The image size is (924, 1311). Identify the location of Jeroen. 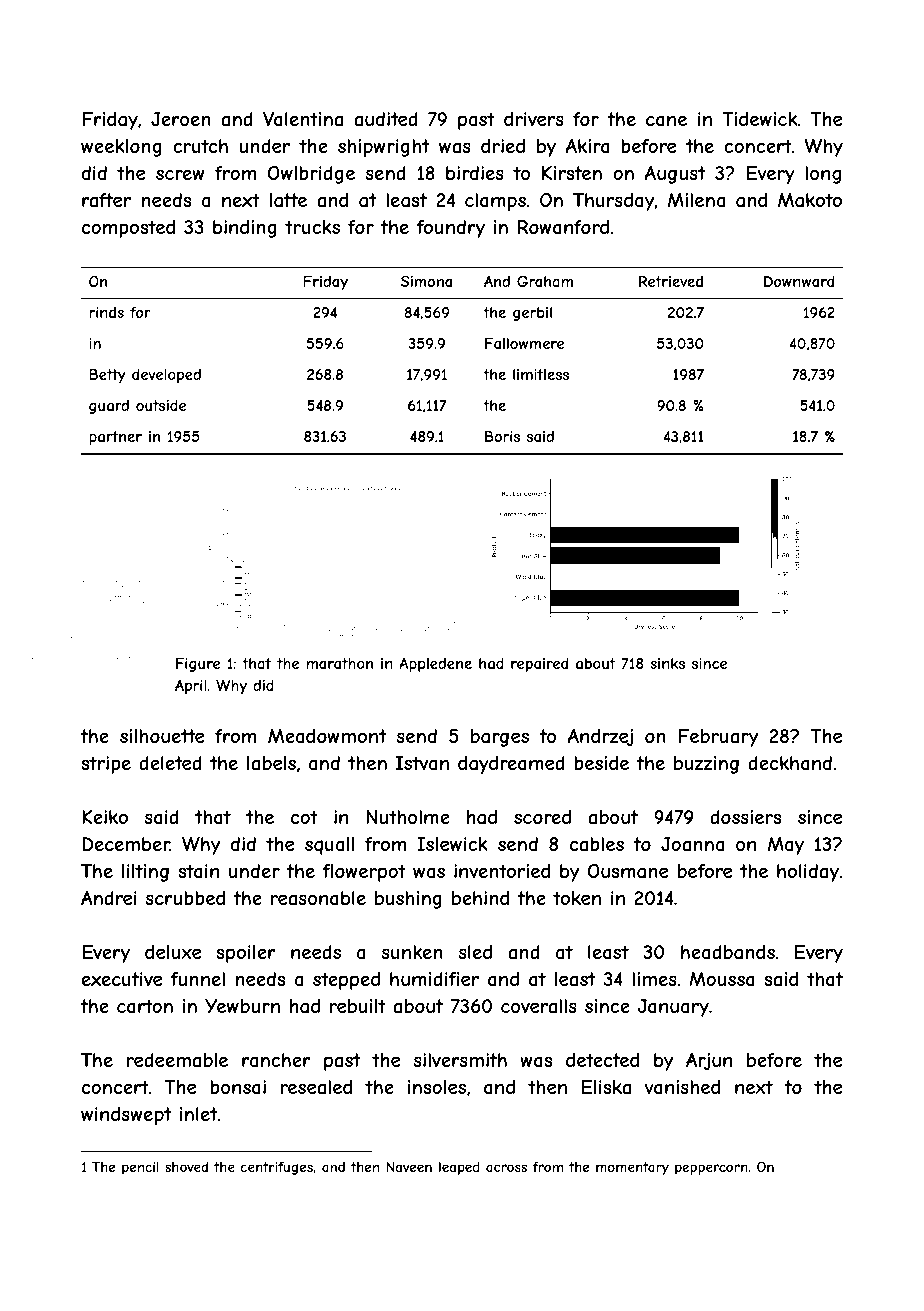
(181, 119).
